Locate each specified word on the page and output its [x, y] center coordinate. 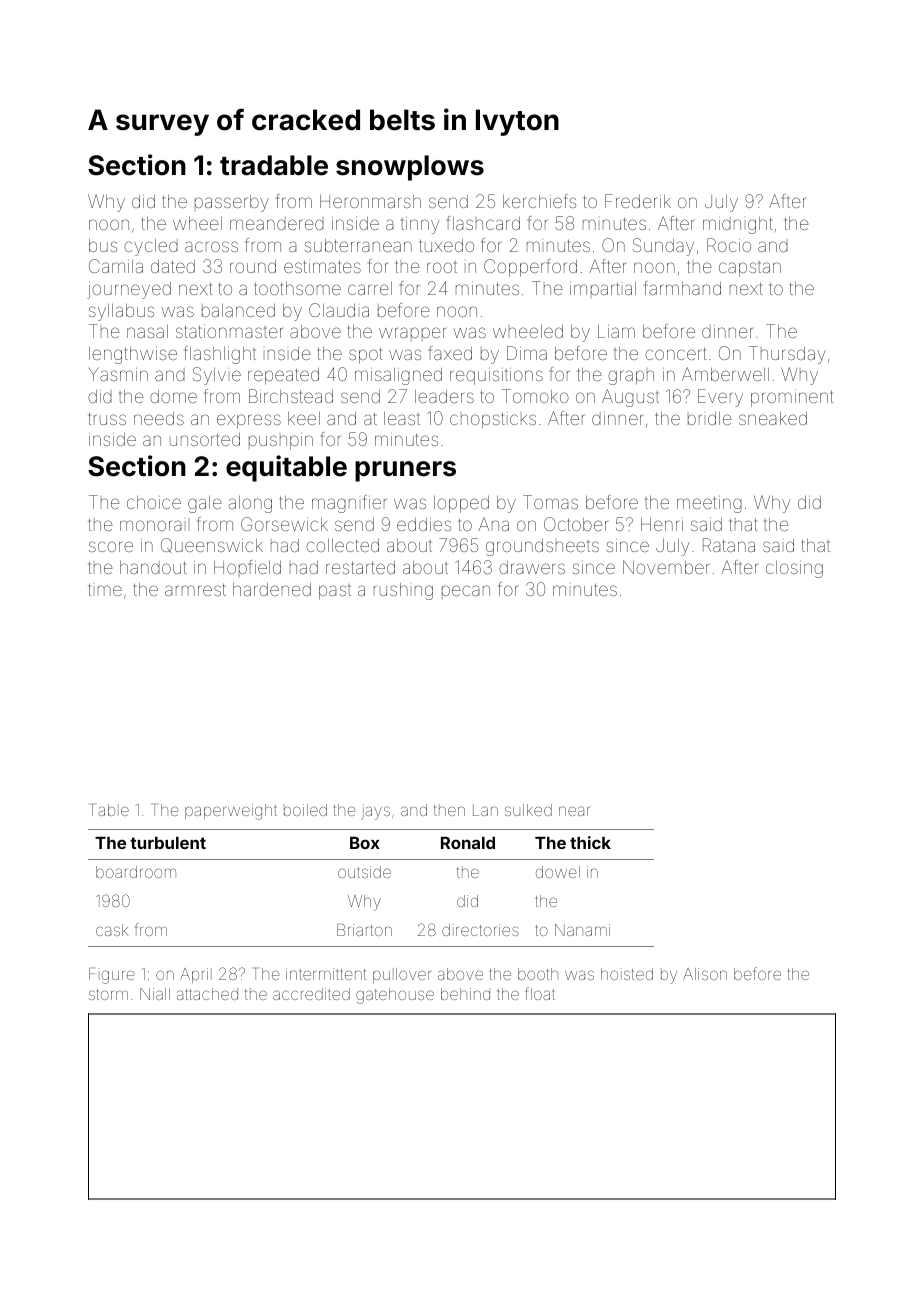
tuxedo [447, 245]
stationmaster [229, 331]
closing [794, 569]
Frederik [638, 201]
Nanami [582, 930]
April [196, 975]
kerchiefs [539, 201]
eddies [424, 524]
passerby [232, 203]
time [105, 589]
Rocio [729, 245]
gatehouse [395, 996]
